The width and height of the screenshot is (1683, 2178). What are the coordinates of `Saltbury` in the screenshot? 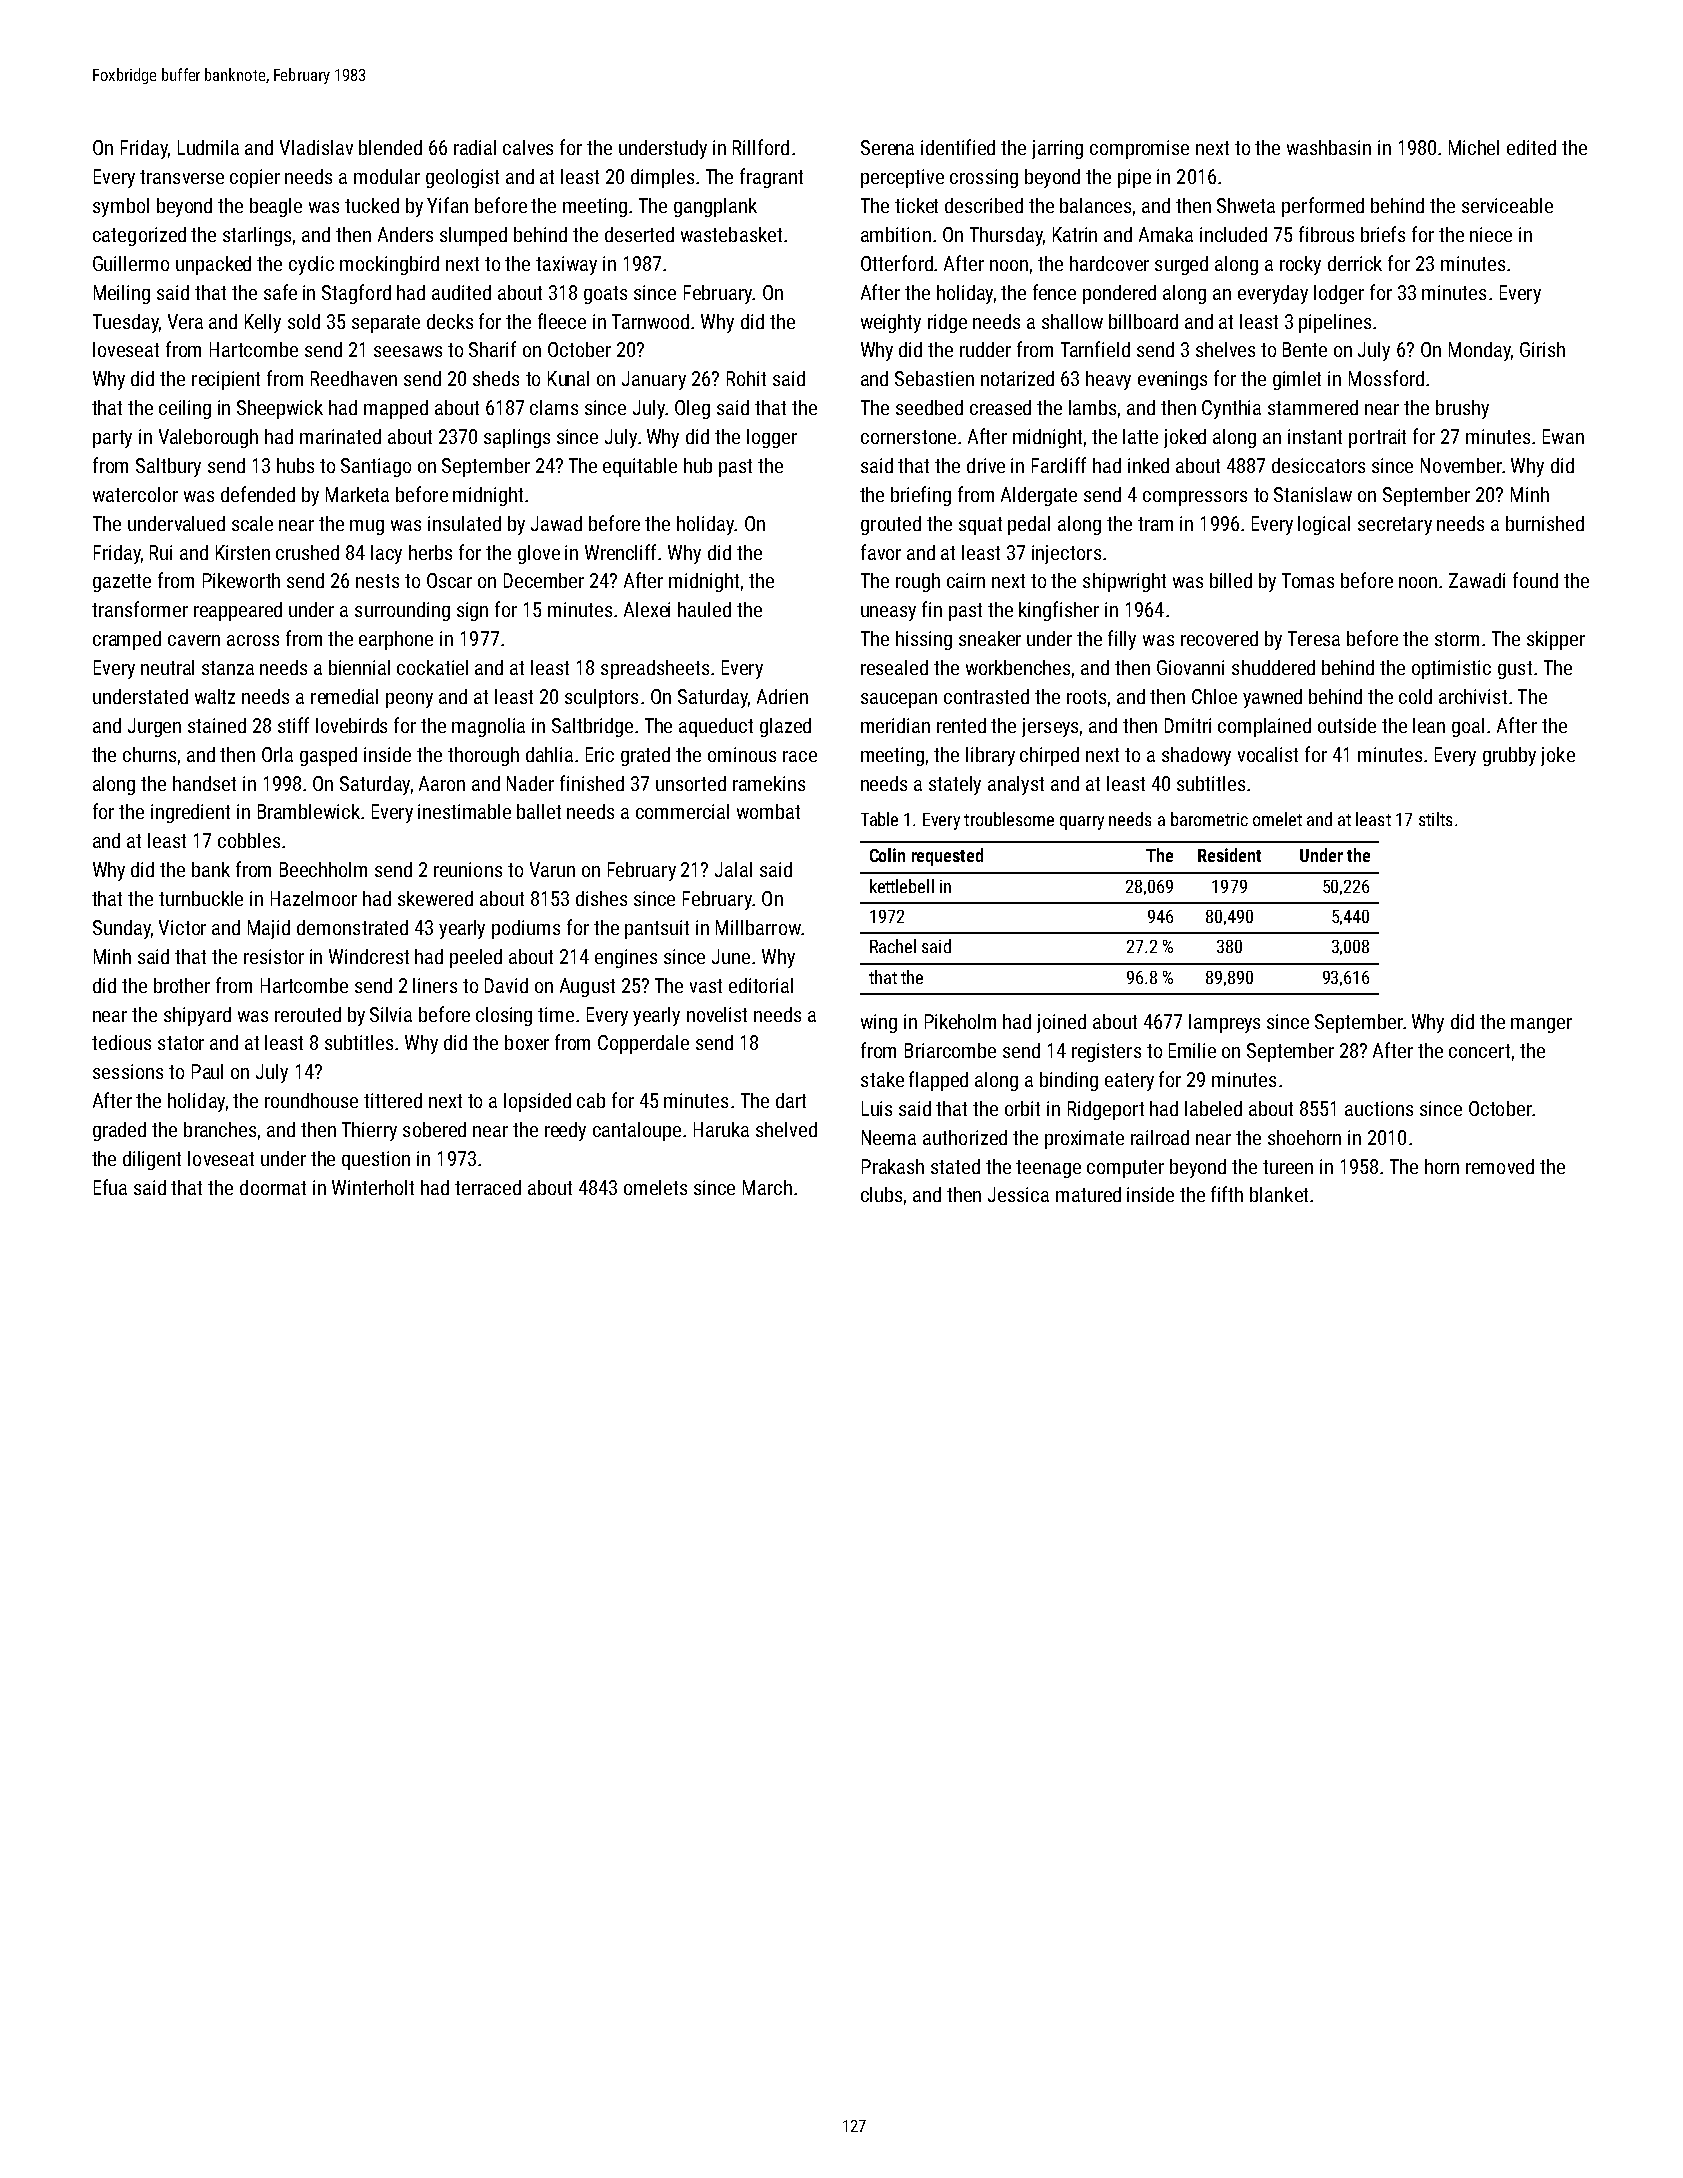 It's located at (168, 467).
